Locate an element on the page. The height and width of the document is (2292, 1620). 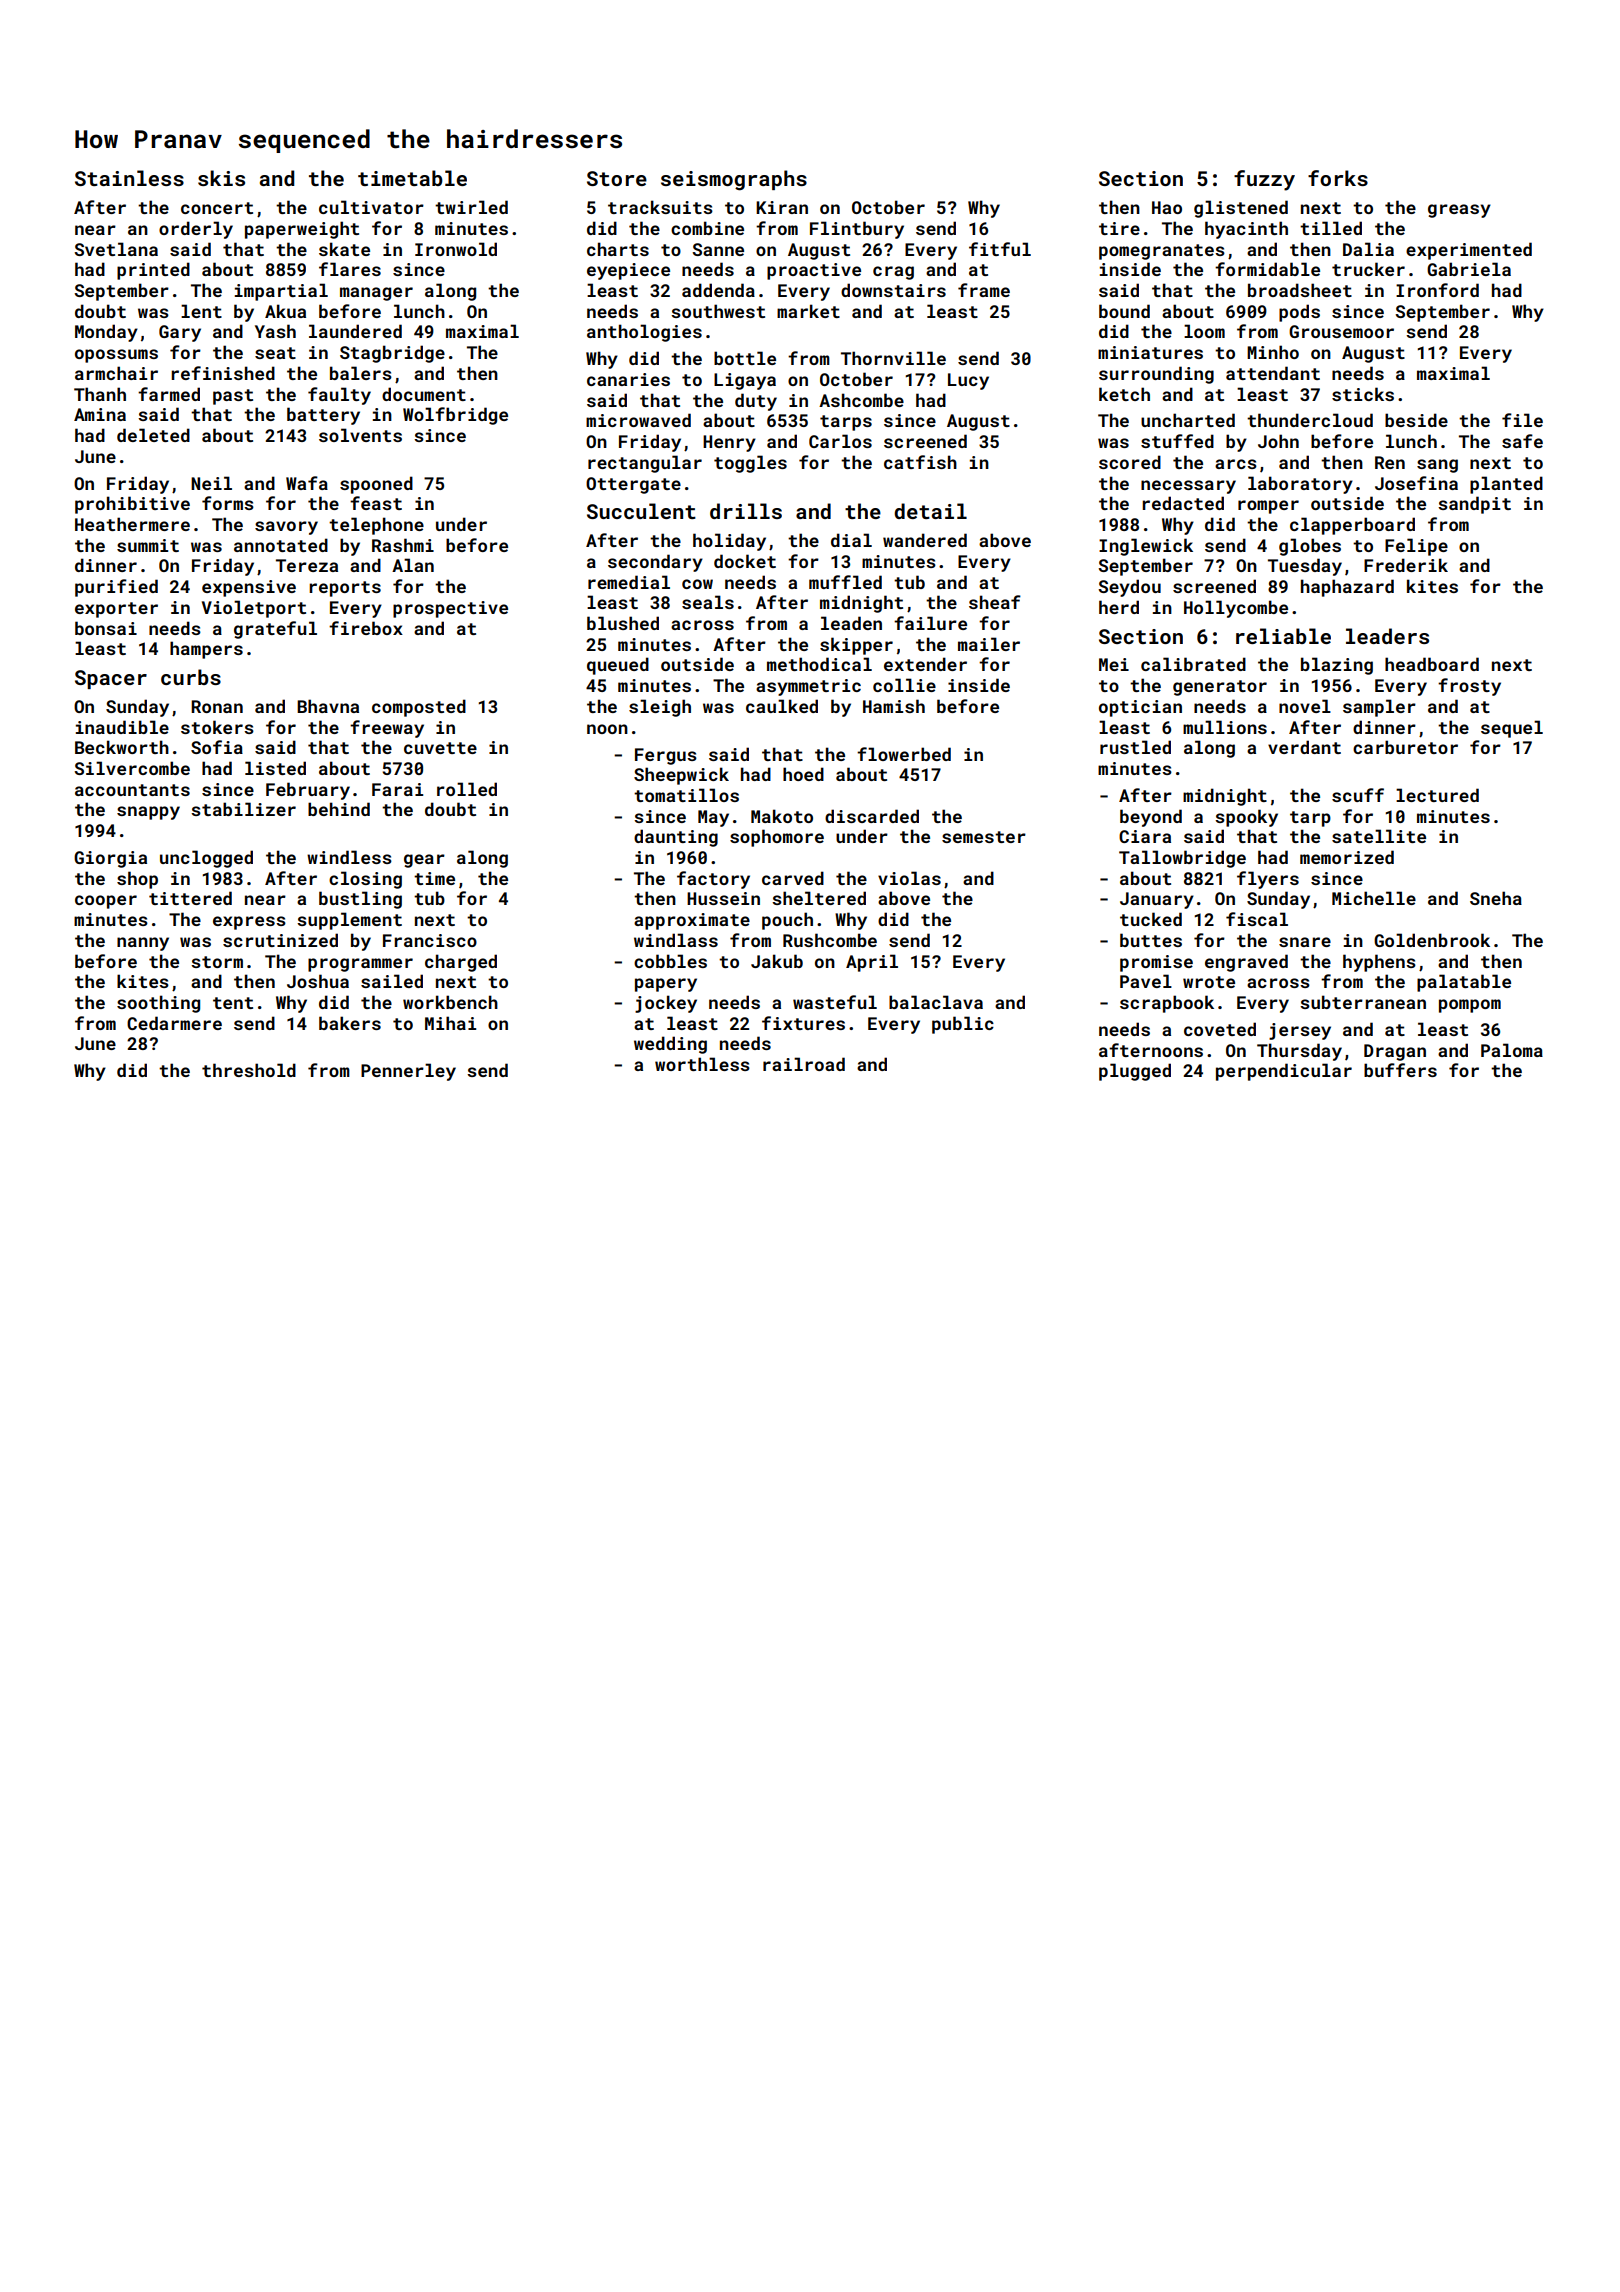
plugged is located at coordinates (1135, 1072).
